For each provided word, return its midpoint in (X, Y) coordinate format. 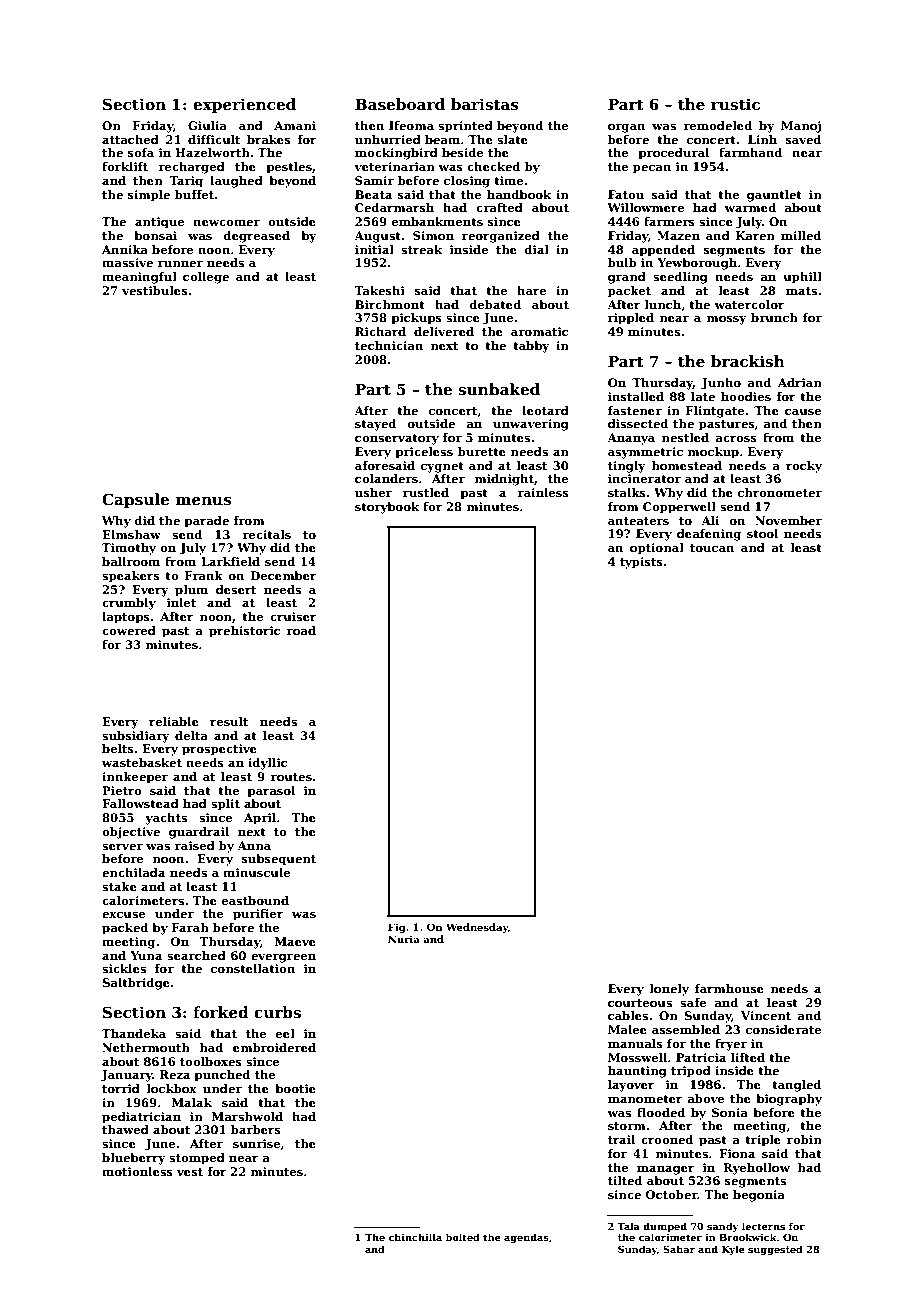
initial (374, 249)
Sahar (679, 1249)
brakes (269, 139)
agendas (526, 1238)
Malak (192, 1102)
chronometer (780, 492)
